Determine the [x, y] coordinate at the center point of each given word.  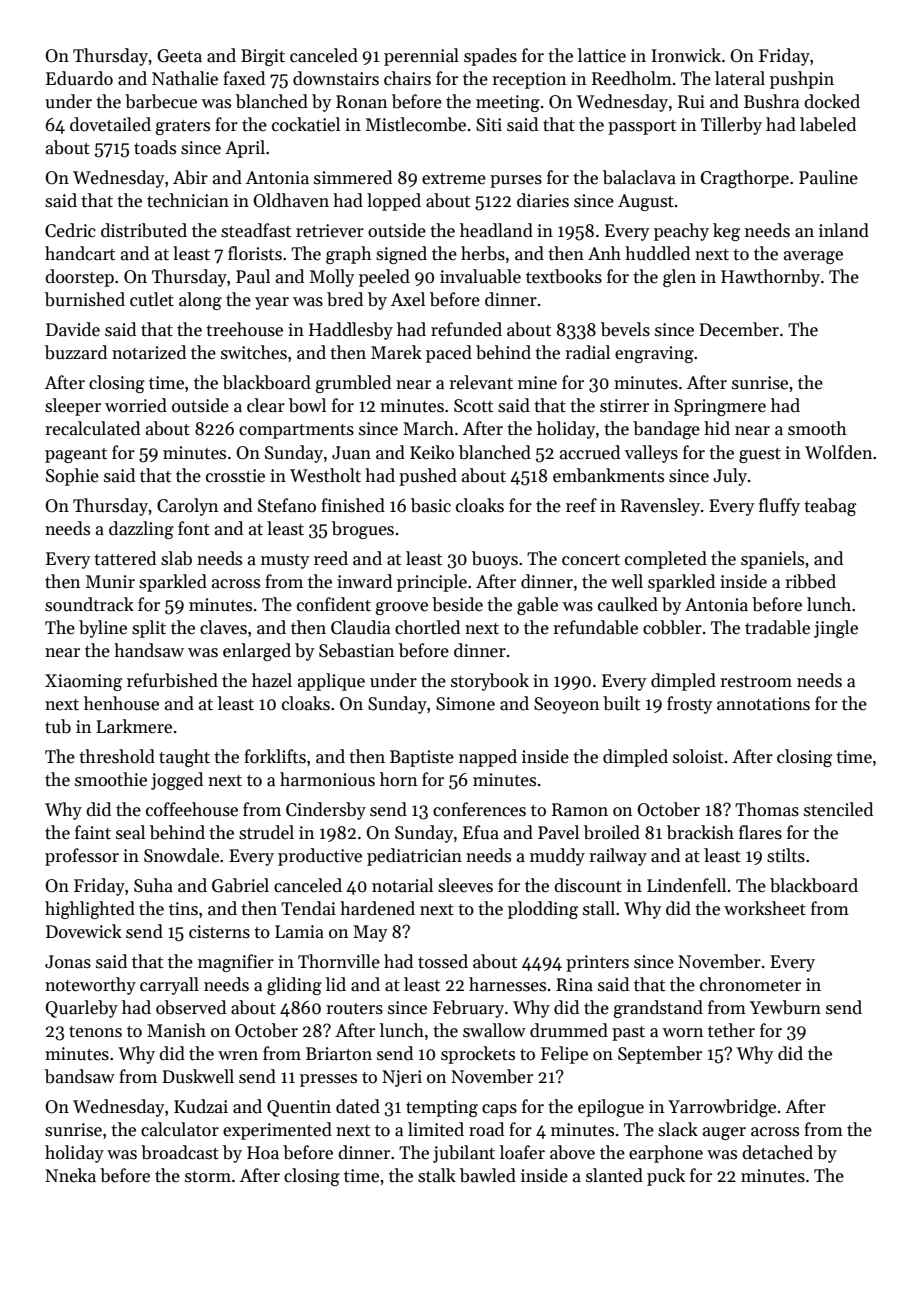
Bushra [771, 101]
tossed [443, 961]
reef [581, 505]
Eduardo [79, 78]
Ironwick [686, 55]
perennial [421, 57]
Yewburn [785, 1007]
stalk [437, 1175]
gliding [294, 986]
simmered [353, 177]
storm [208, 1177]
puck [666, 1177]
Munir [110, 582]
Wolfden [838, 452]
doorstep [79, 278]
